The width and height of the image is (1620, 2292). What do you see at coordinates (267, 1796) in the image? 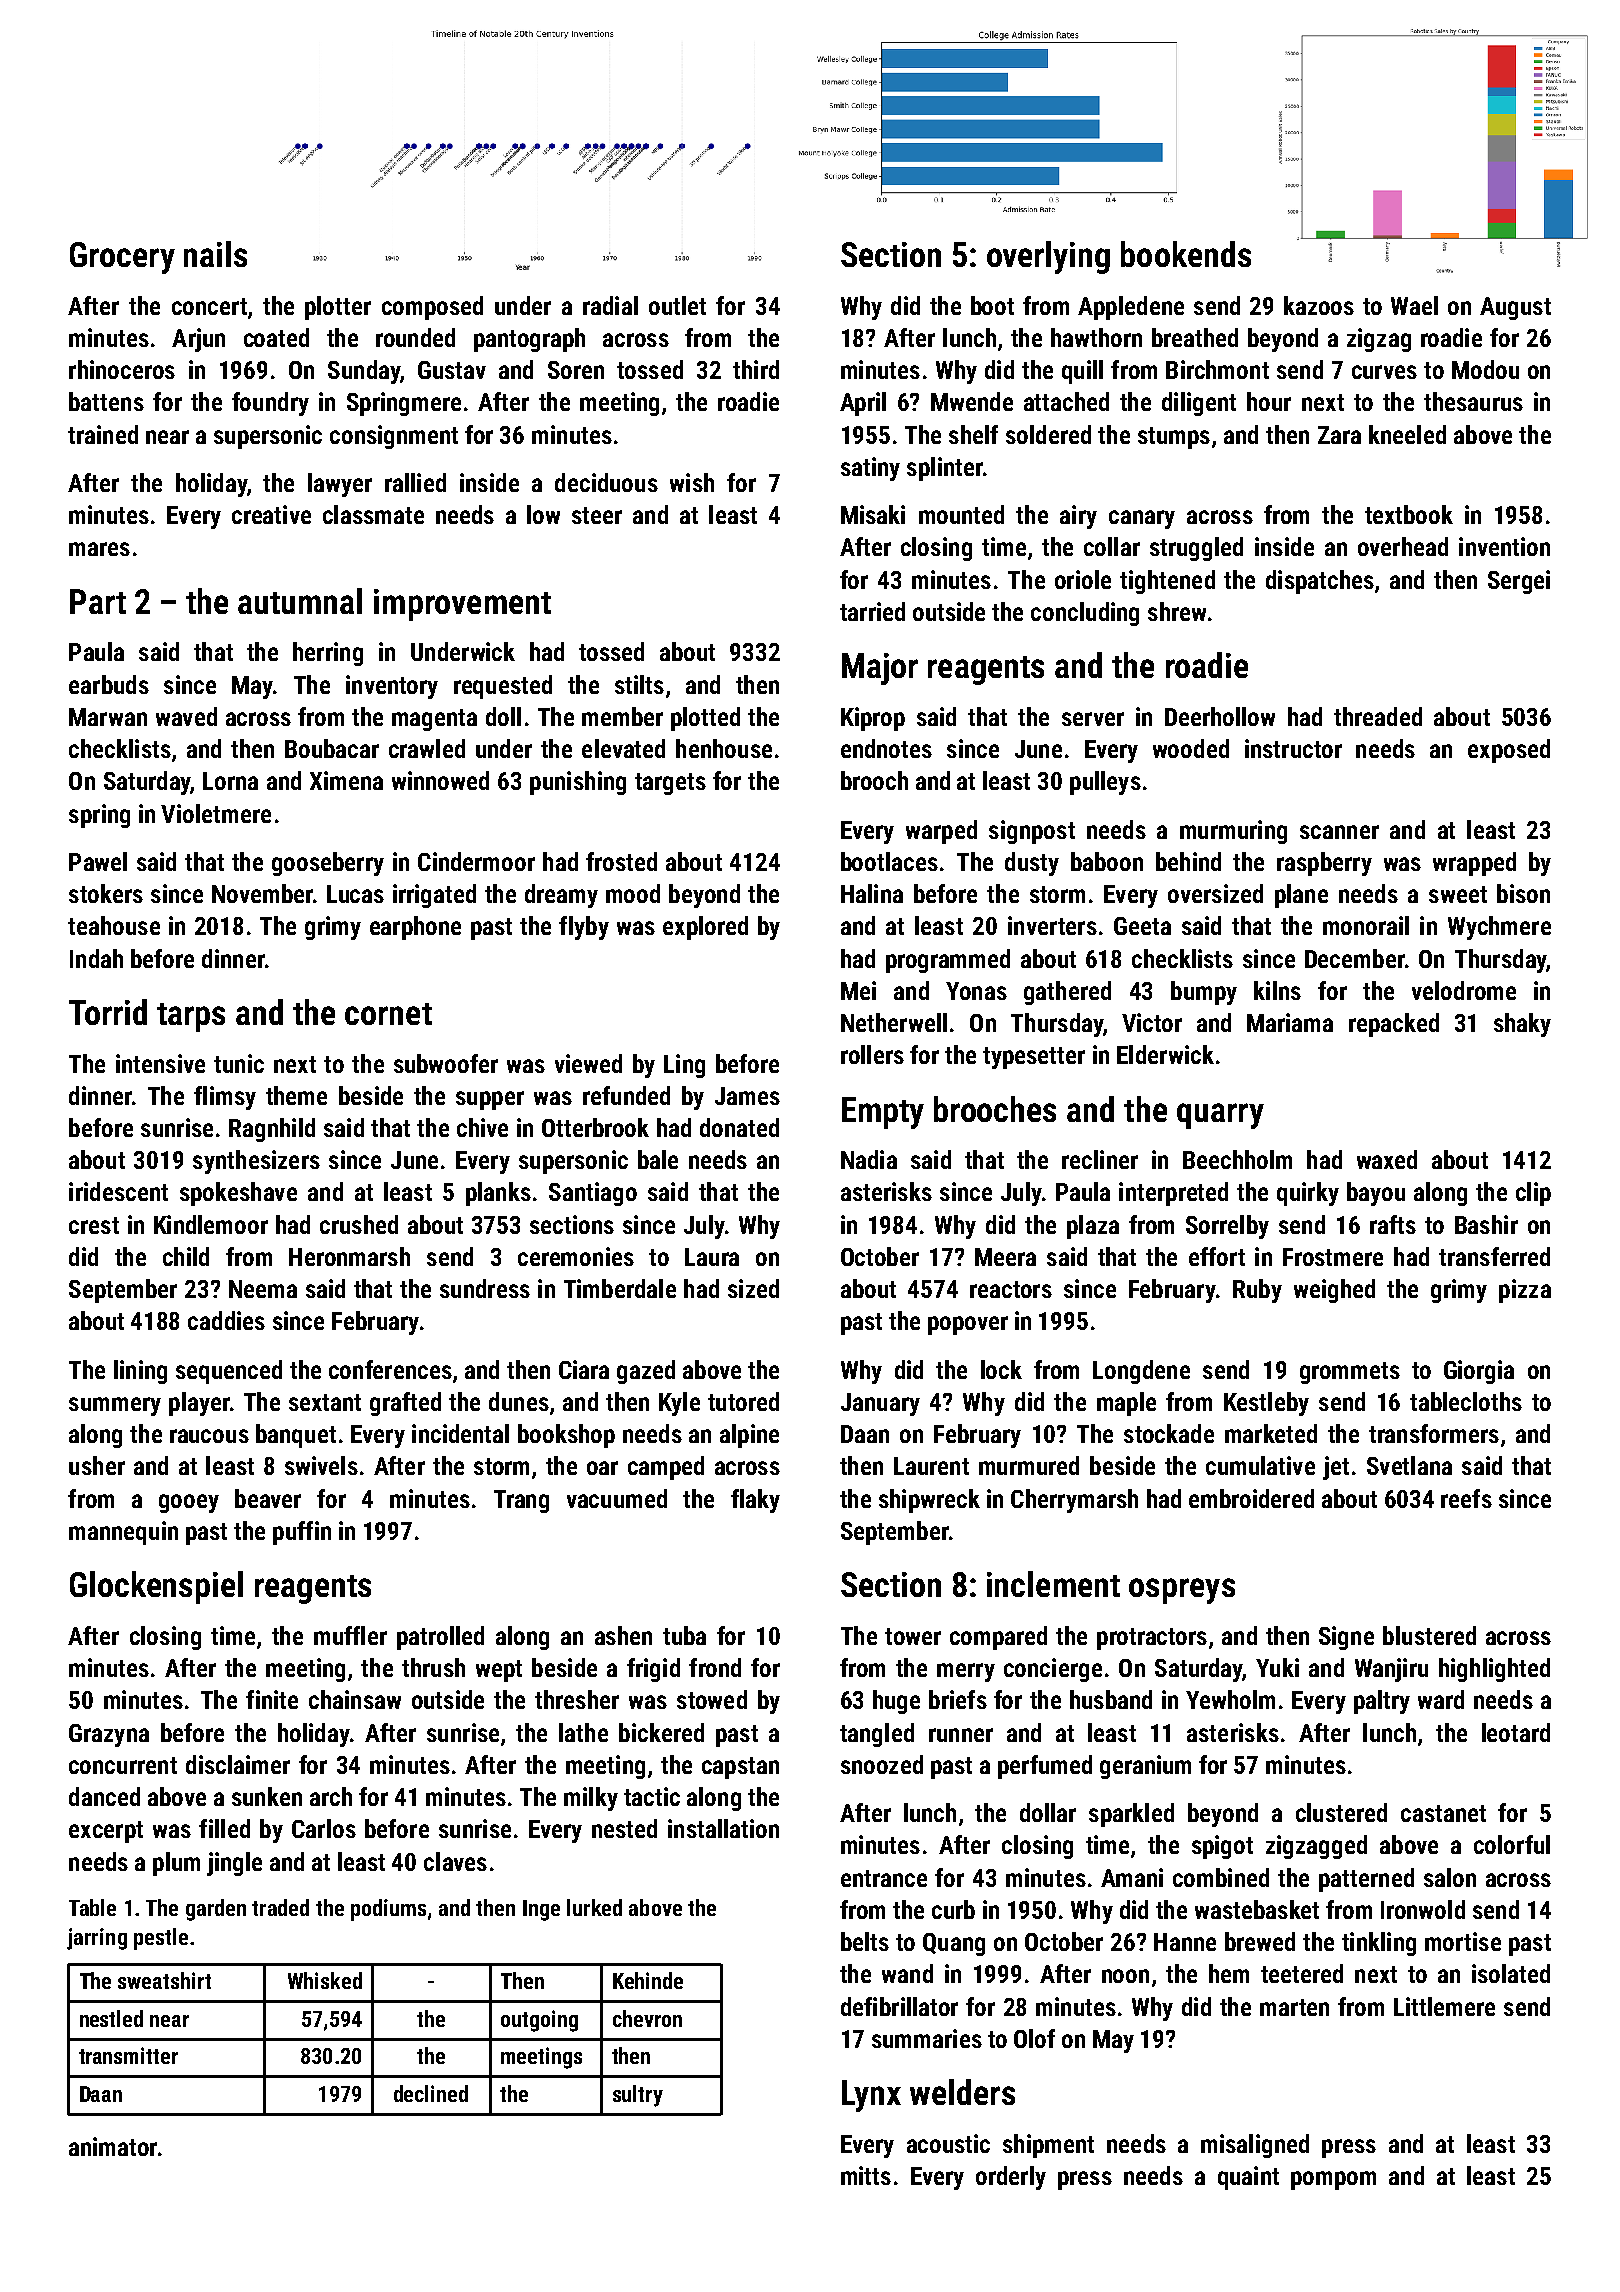
I see `sunken` at bounding box center [267, 1796].
